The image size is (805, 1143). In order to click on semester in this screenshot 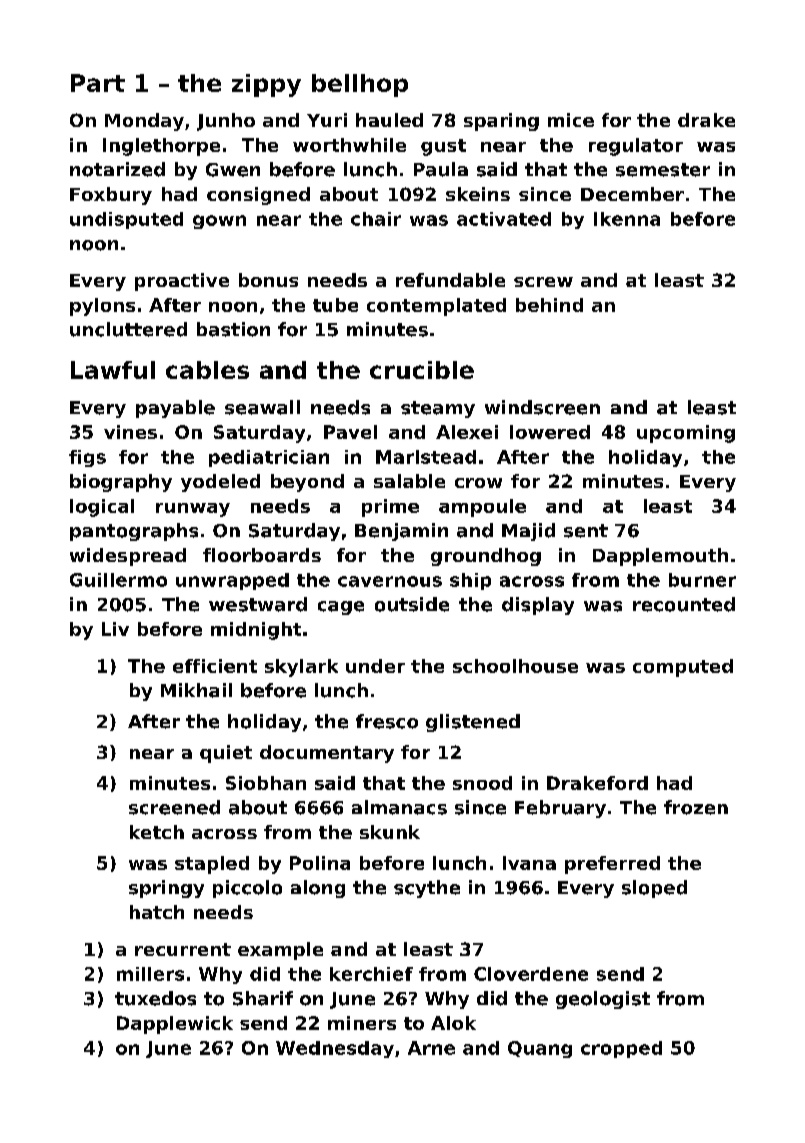, I will do `click(663, 170)`.
